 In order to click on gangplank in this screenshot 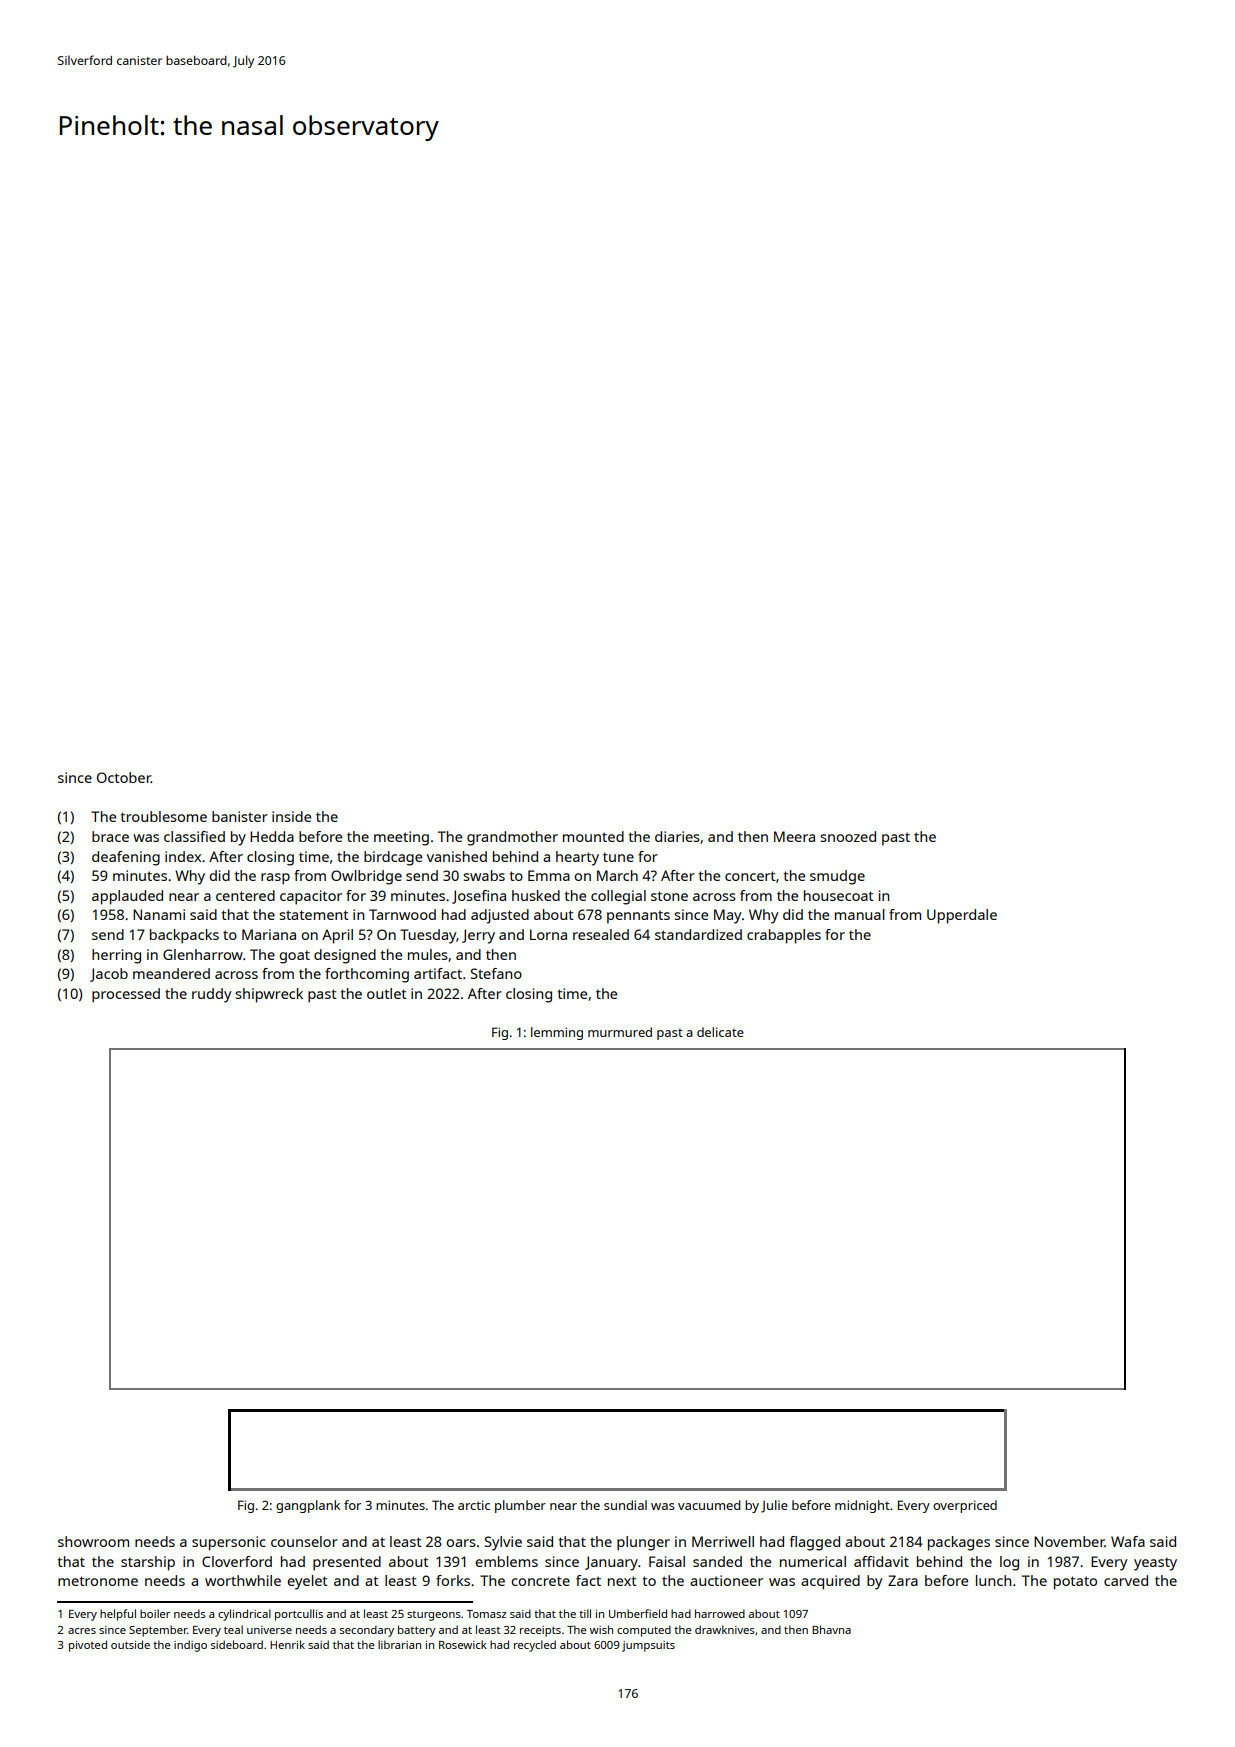, I will do `click(308, 1506)`.
